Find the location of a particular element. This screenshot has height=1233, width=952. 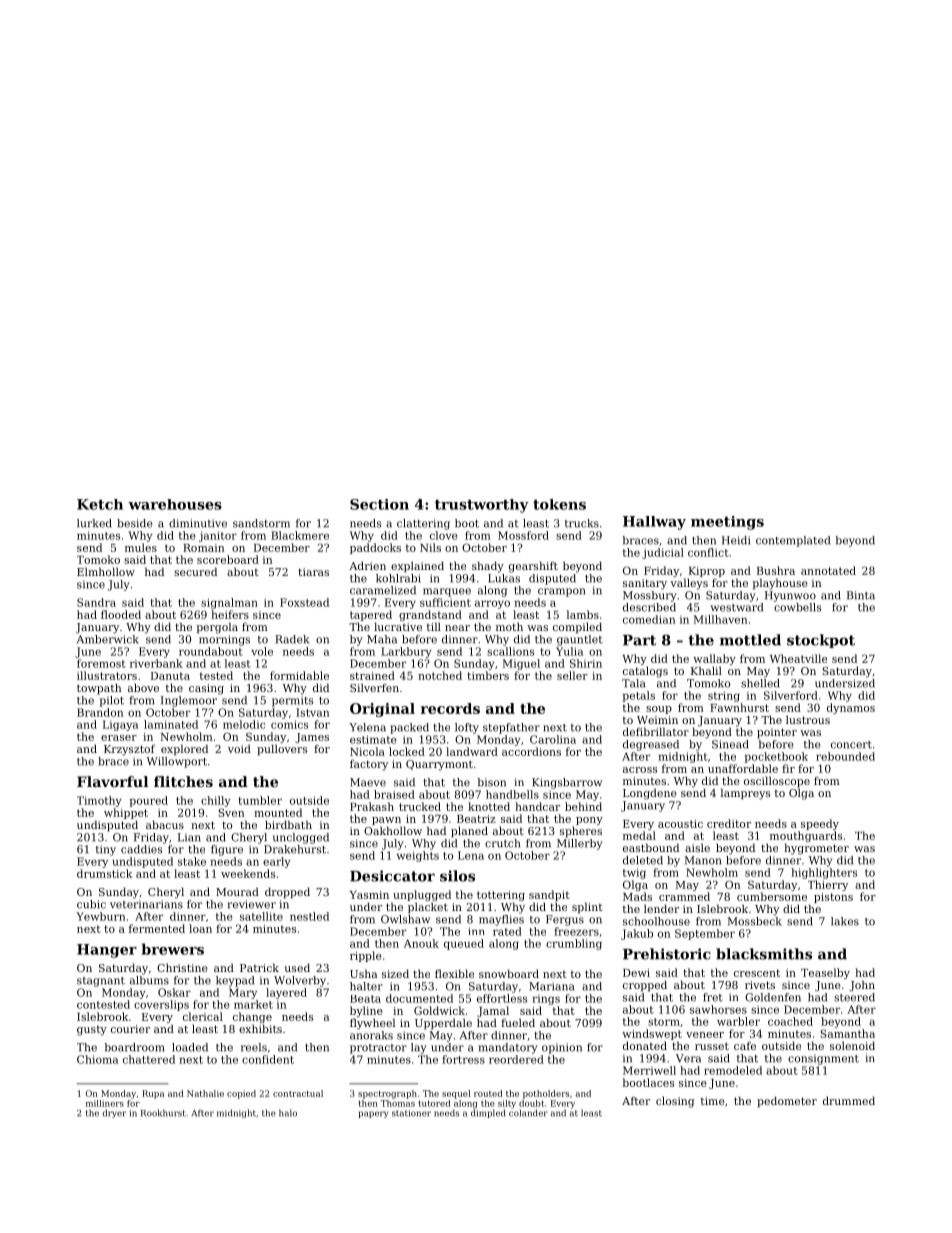

Sandra is located at coordinates (96, 602).
